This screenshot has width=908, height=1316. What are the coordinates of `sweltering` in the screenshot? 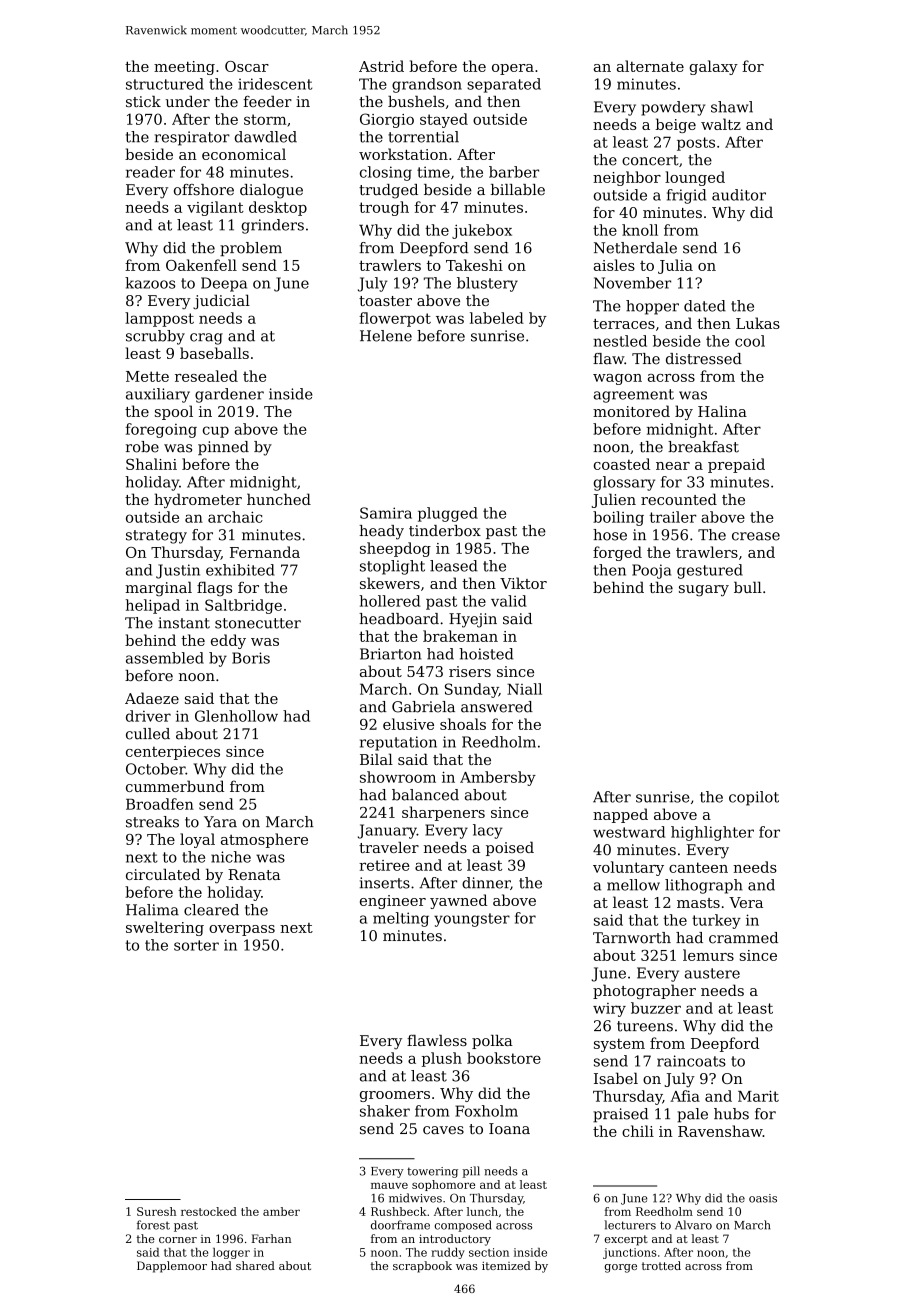 It's located at (165, 928).
